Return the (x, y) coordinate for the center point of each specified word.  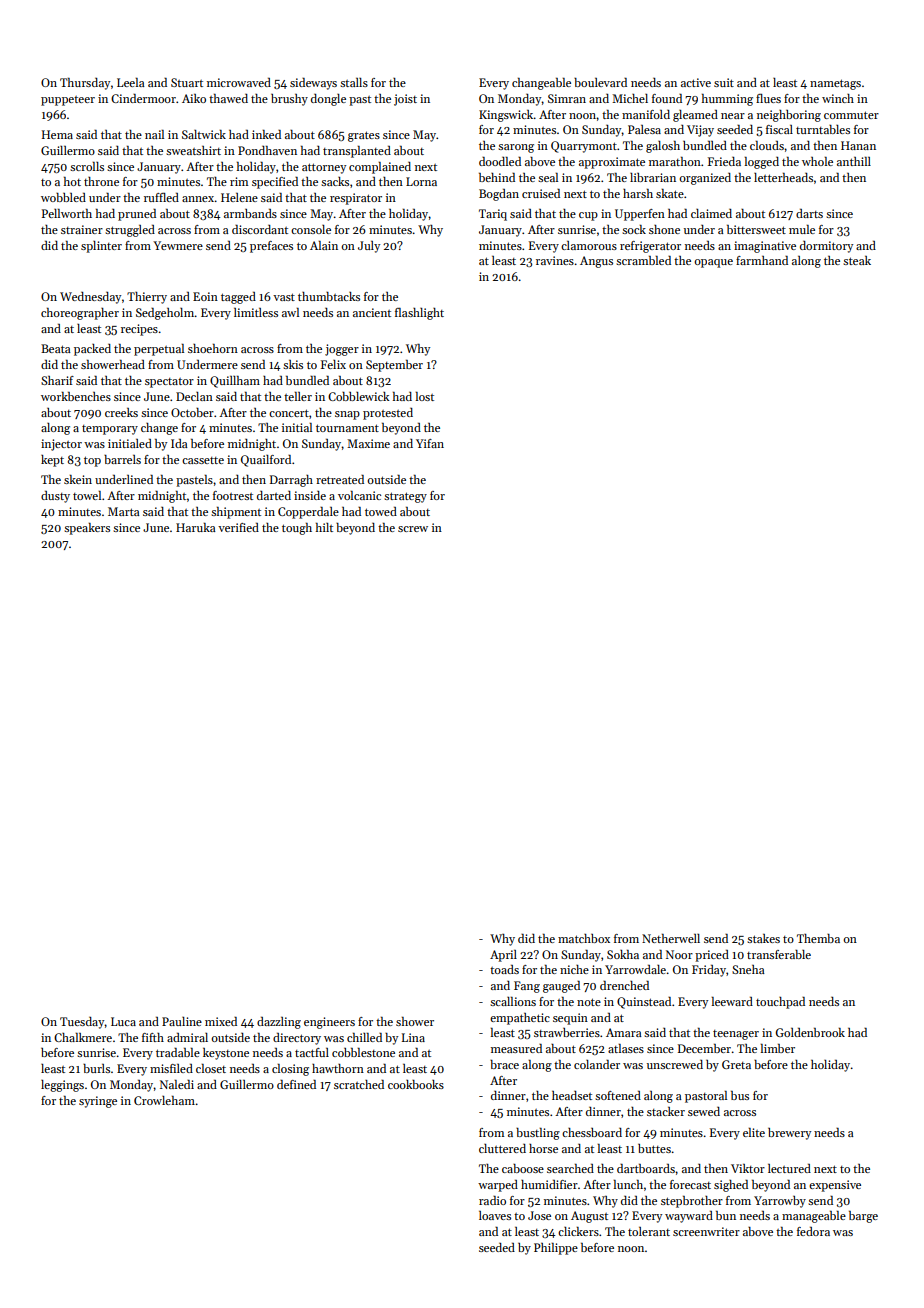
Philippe (556, 1249)
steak (857, 260)
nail (154, 134)
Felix (333, 364)
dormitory (826, 247)
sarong (516, 148)
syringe (98, 1102)
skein (78, 479)
